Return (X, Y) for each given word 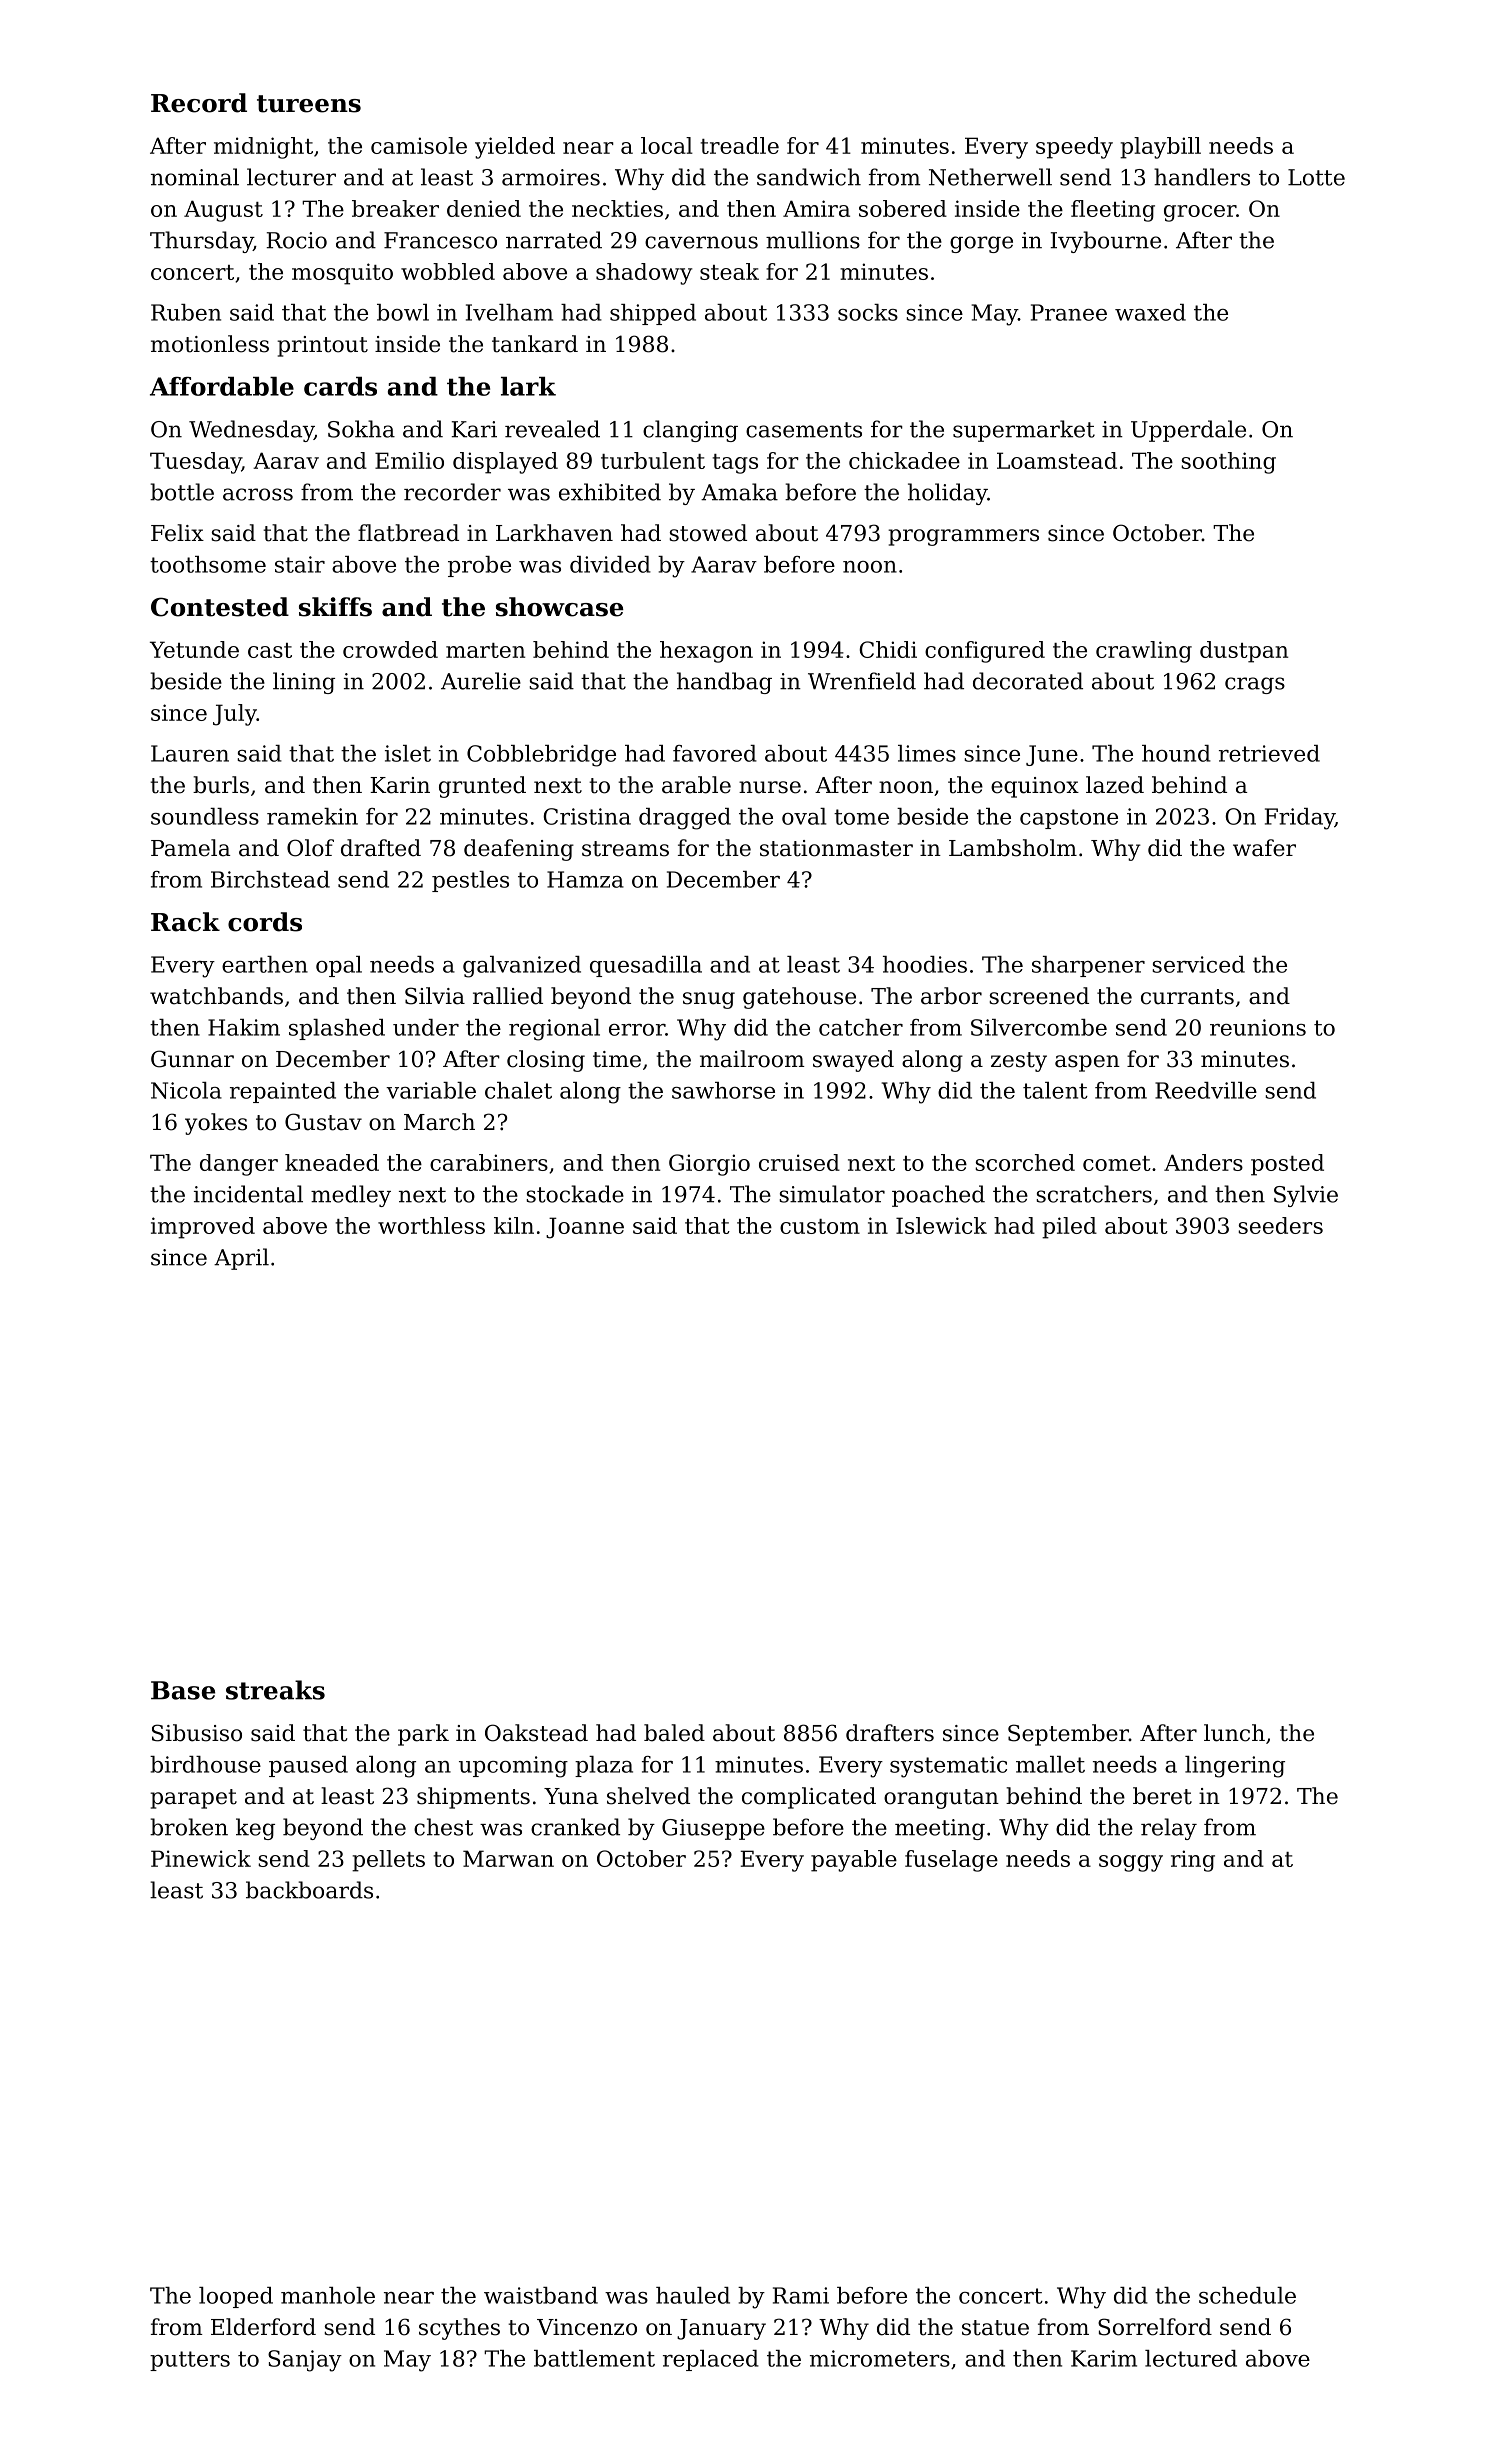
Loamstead (1057, 460)
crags (1255, 685)
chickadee (904, 460)
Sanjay (305, 2361)
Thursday (201, 242)
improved (203, 1228)
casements (804, 430)
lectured (1191, 2358)
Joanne (585, 1228)
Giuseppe (713, 1829)
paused (308, 1766)
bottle (182, 492)
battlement (594, 2358)
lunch (1234, 1733)
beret (1162, 1796)
